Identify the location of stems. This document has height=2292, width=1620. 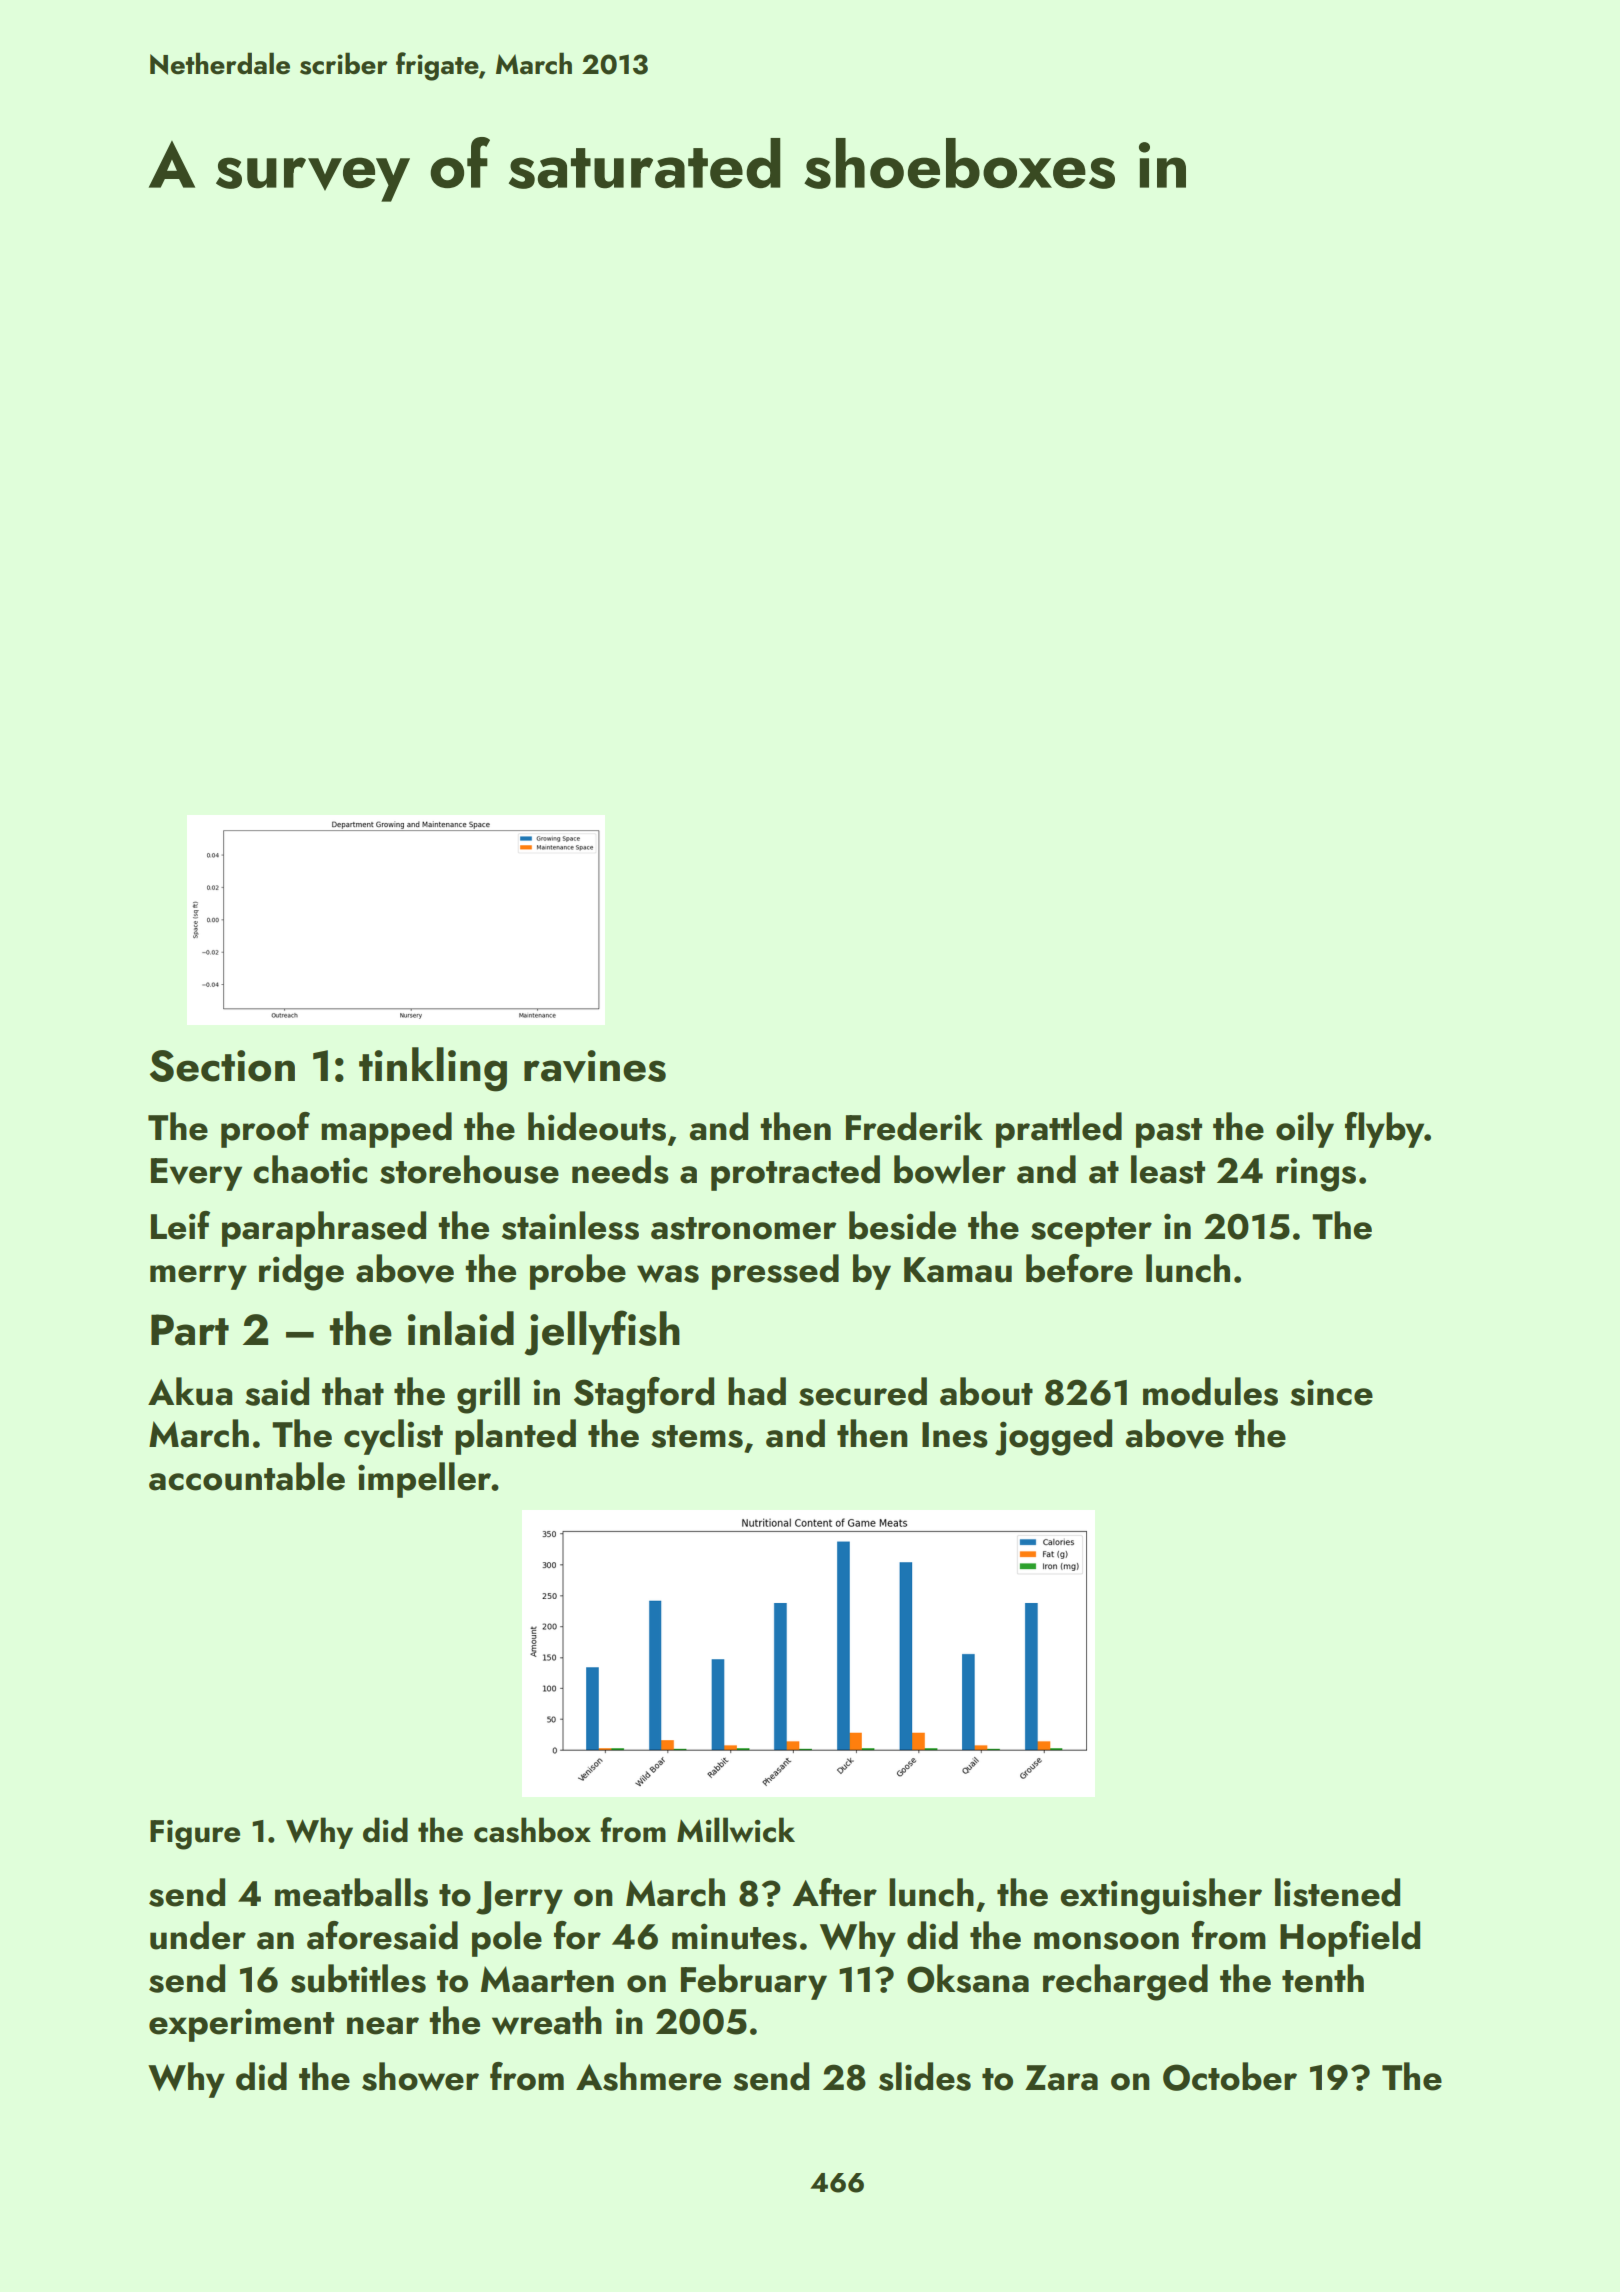
(697, 1436).
